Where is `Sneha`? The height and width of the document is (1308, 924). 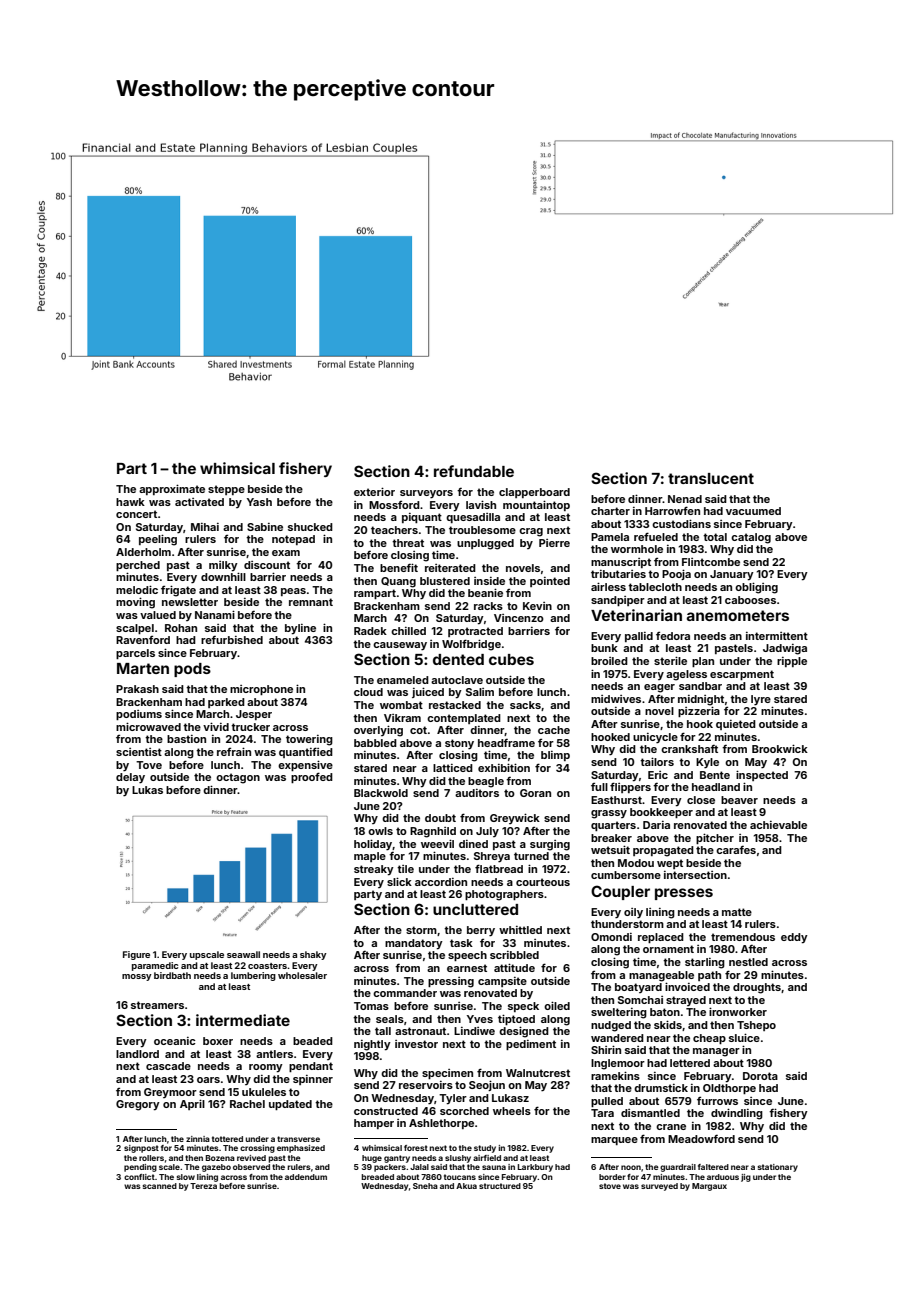
Sneha is located at coordinates (425, 1186).
